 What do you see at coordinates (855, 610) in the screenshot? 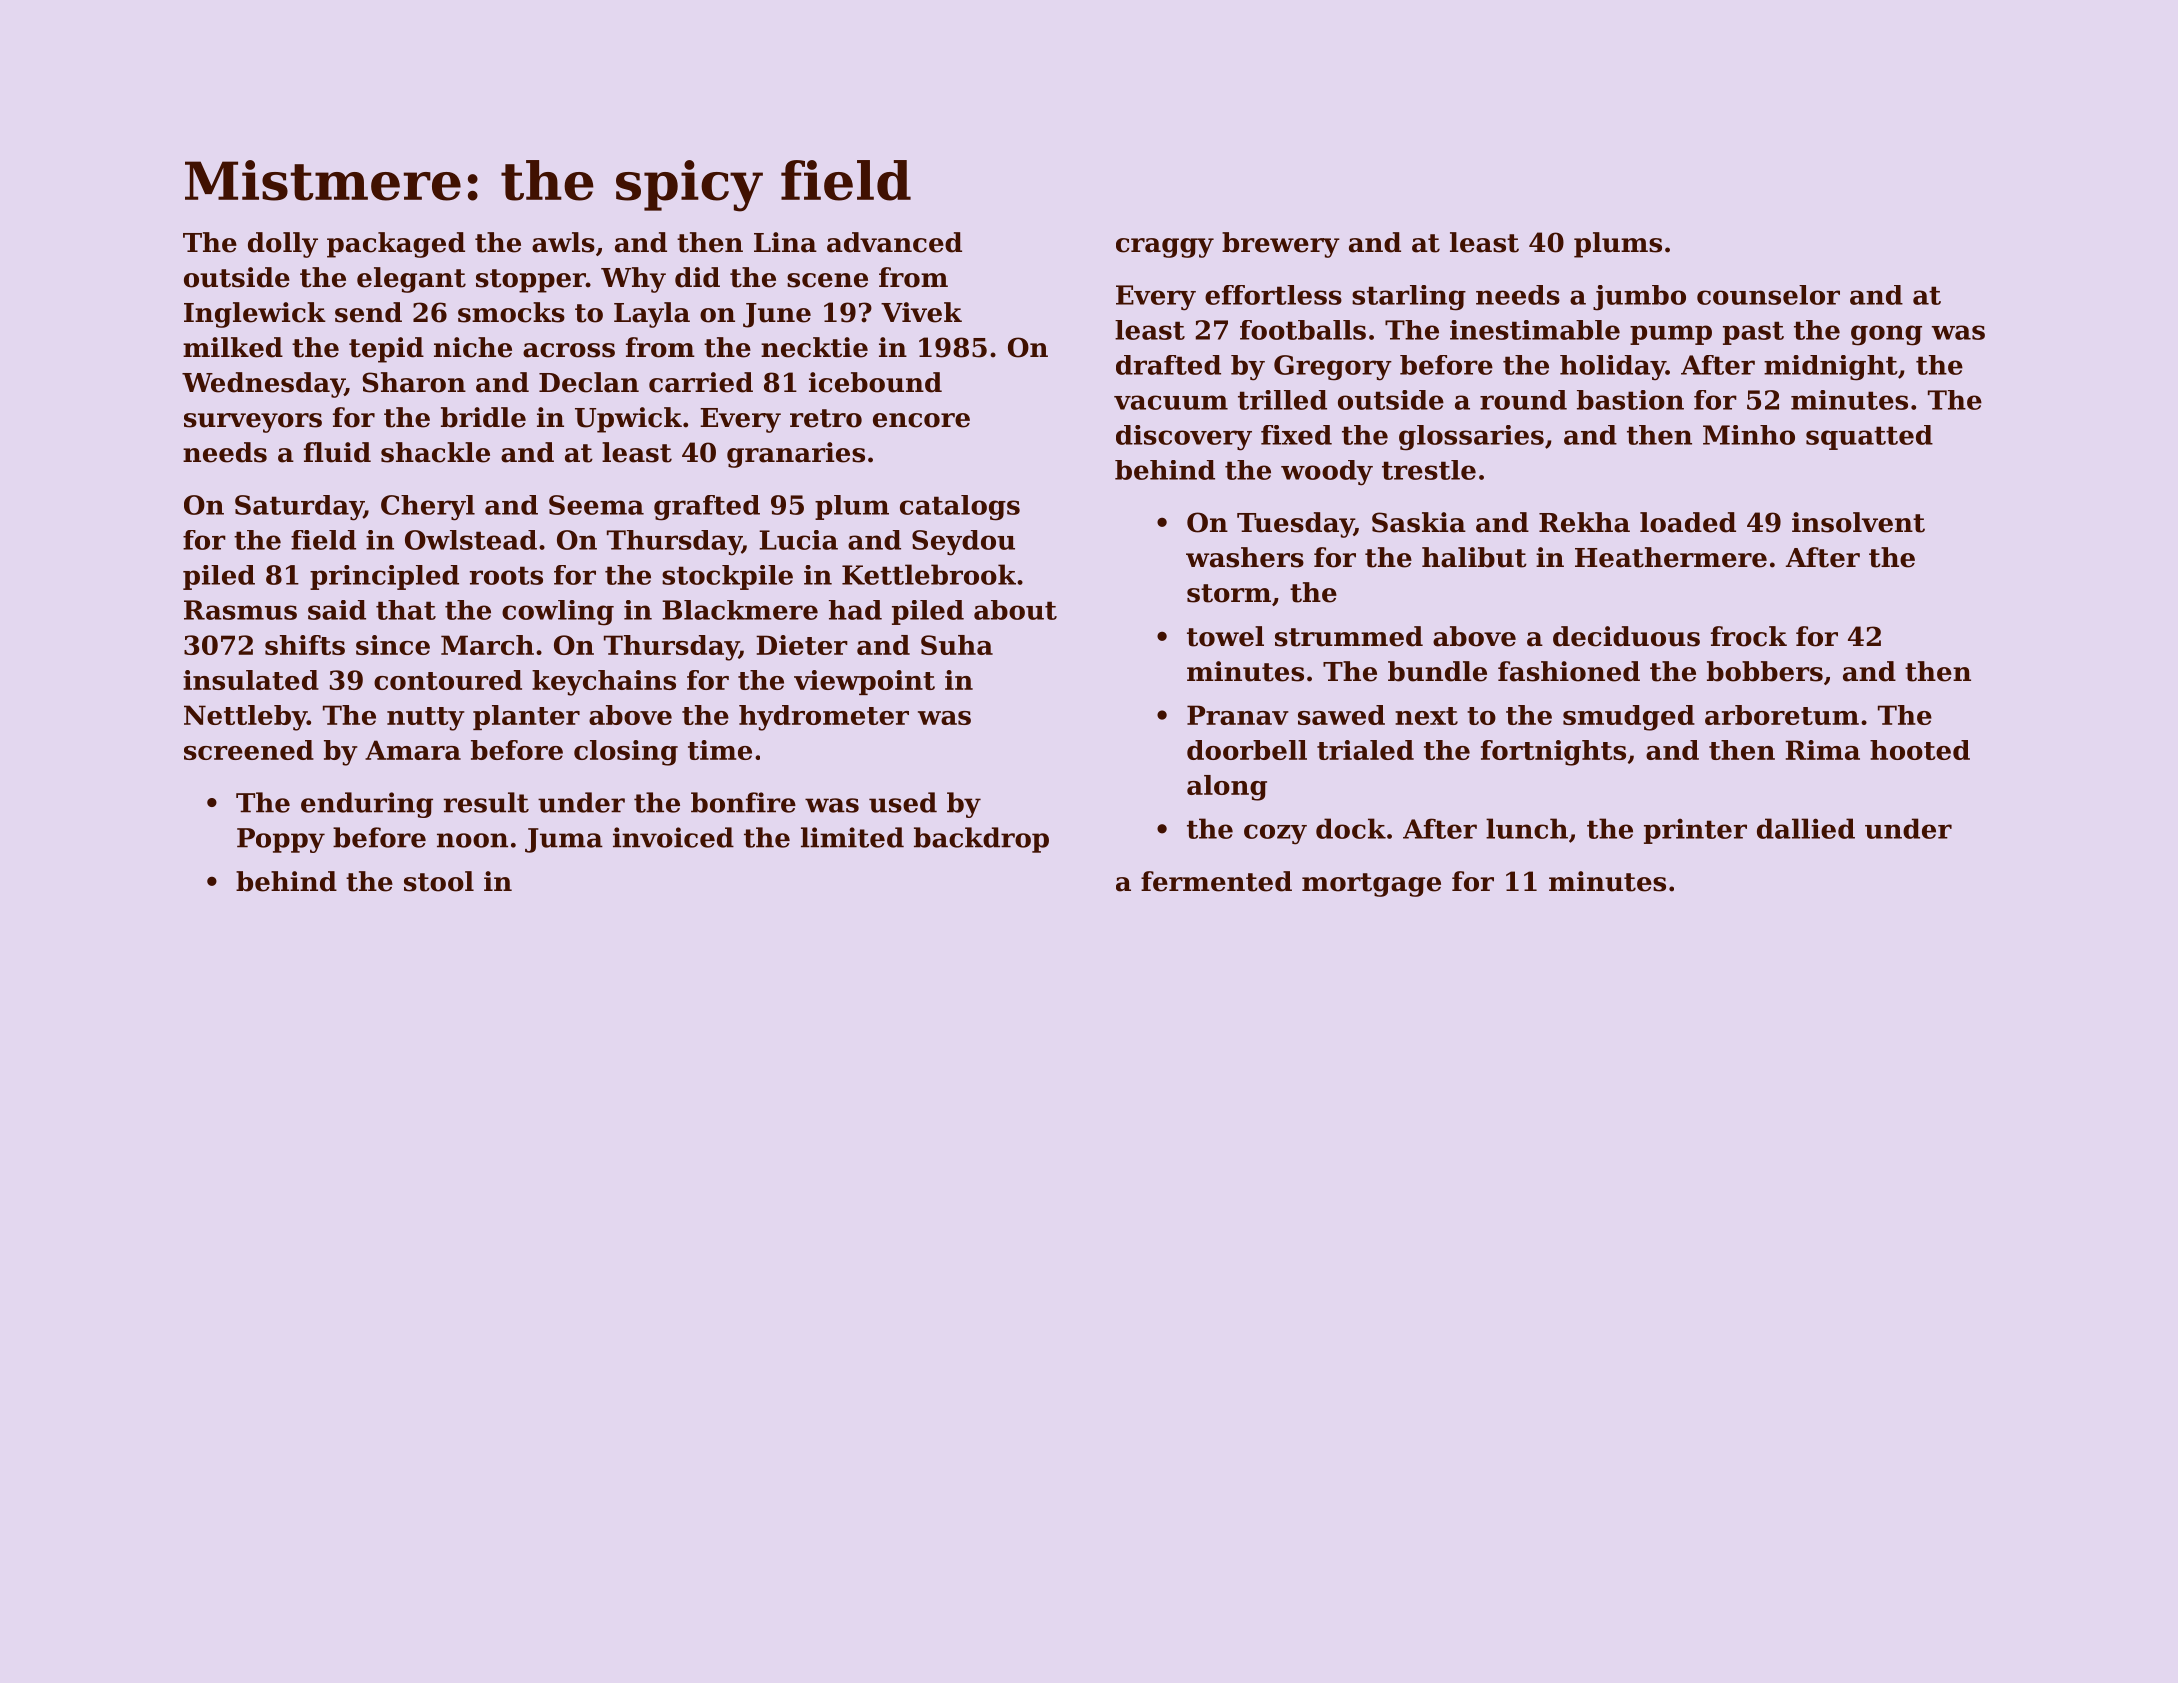
I see `had` at bounding box center [855, 610].
